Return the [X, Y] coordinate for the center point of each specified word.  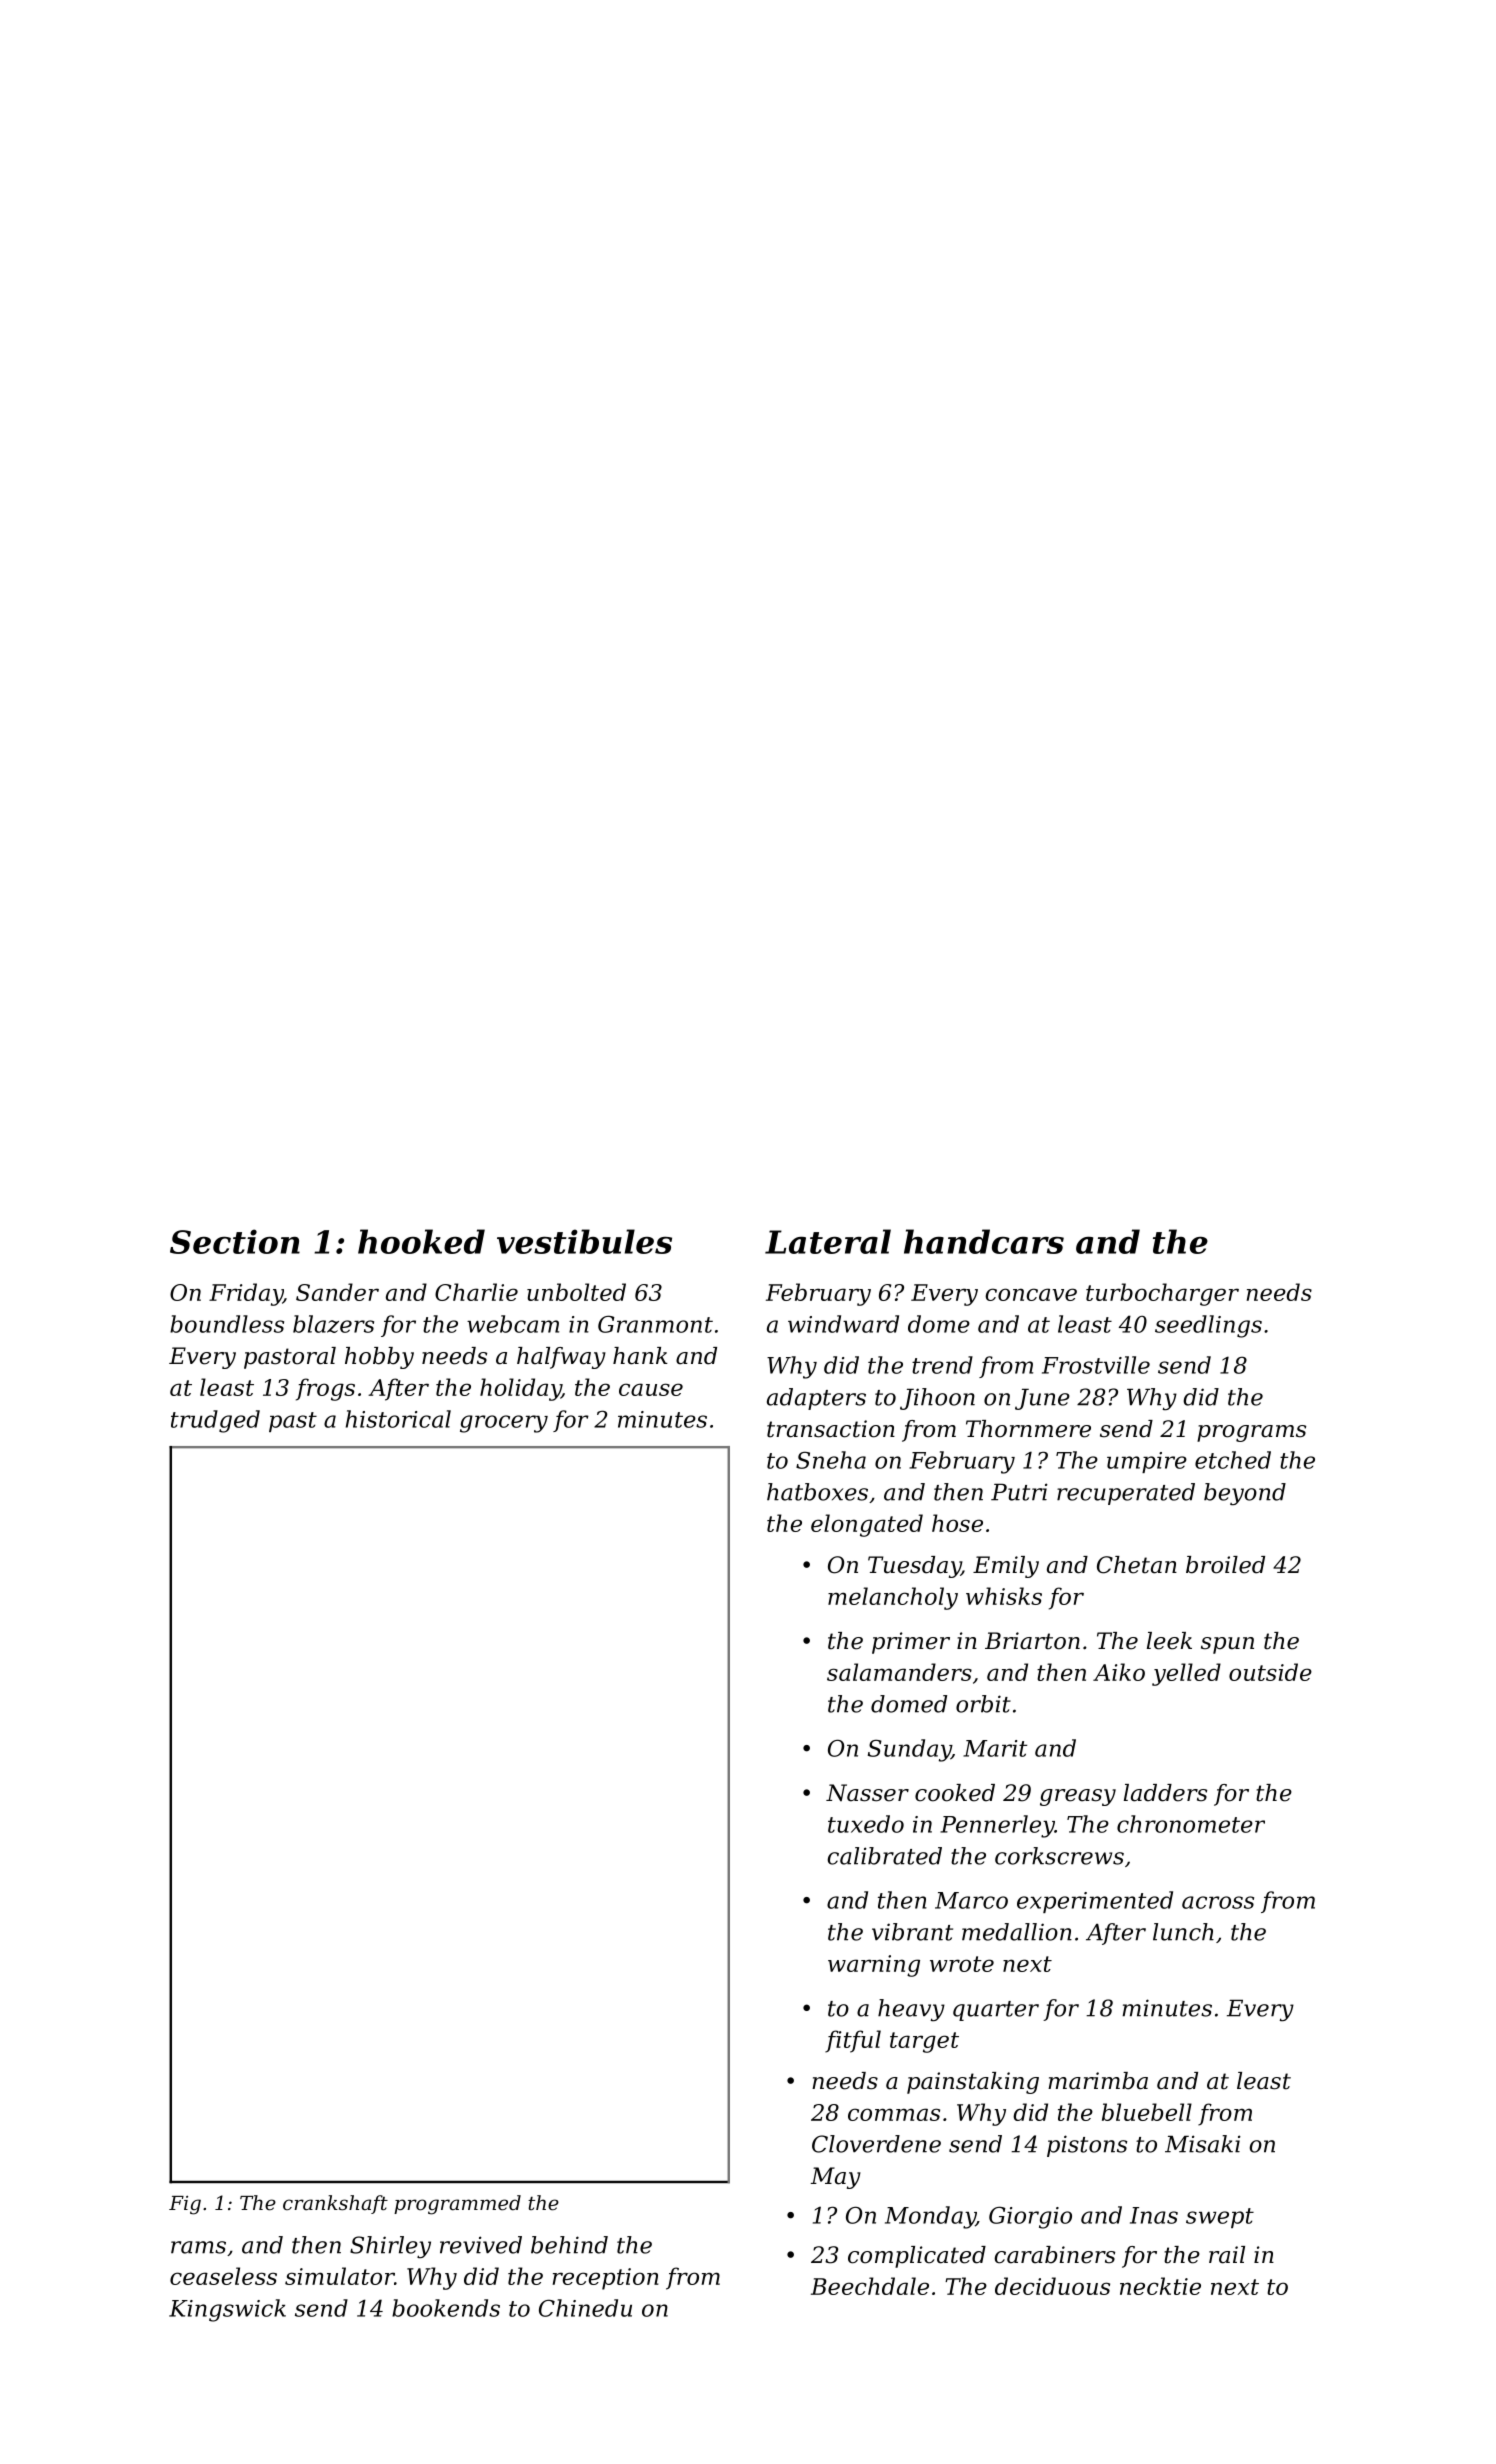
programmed [457, 2205]
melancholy [893, 1598]
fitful [853, 2041]
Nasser [867, 1793]
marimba [1098, 2081]
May [836, 2178]
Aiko [1119, 1672]
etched [1233, 1460]
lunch [1183, 1932]
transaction [831, 1429]
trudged [215, 1421]
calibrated [885, 1856]
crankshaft [335, 2204]
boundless [227, 1324]
